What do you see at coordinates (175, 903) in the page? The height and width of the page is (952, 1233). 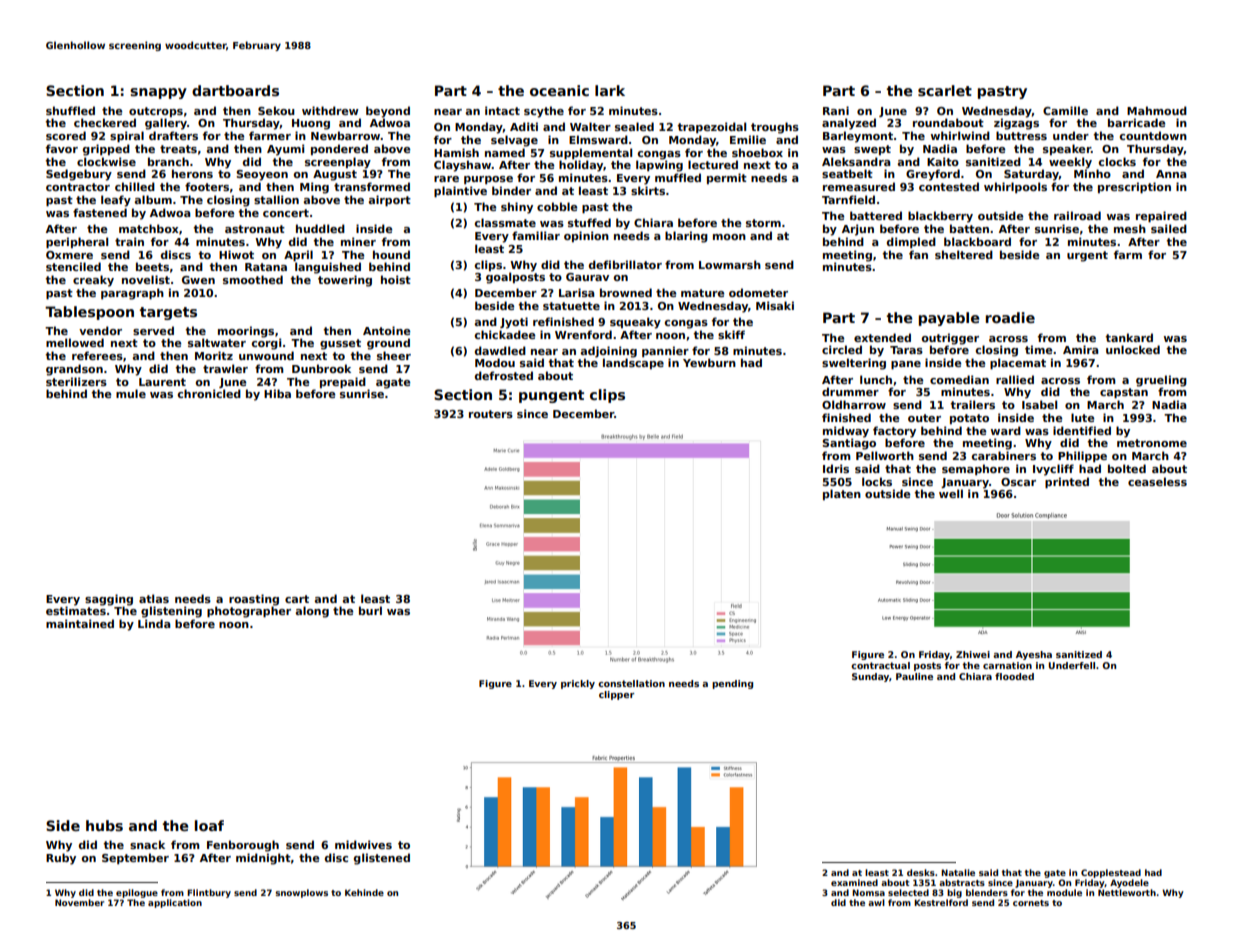 I see `application` at bounding box center [175, 903].
